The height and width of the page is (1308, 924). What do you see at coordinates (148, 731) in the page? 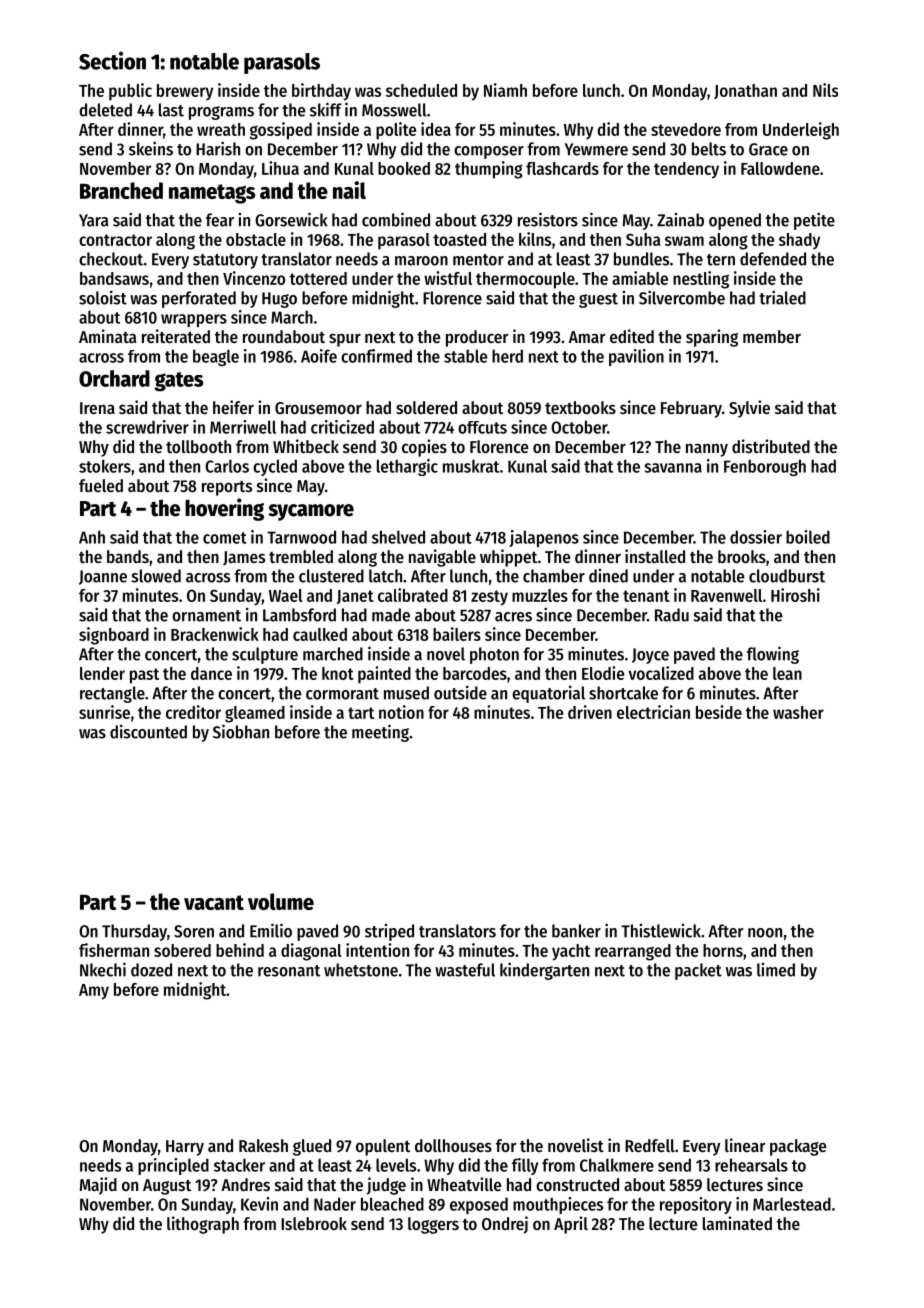
I see `discounted` at bounding box center [148, 731].
